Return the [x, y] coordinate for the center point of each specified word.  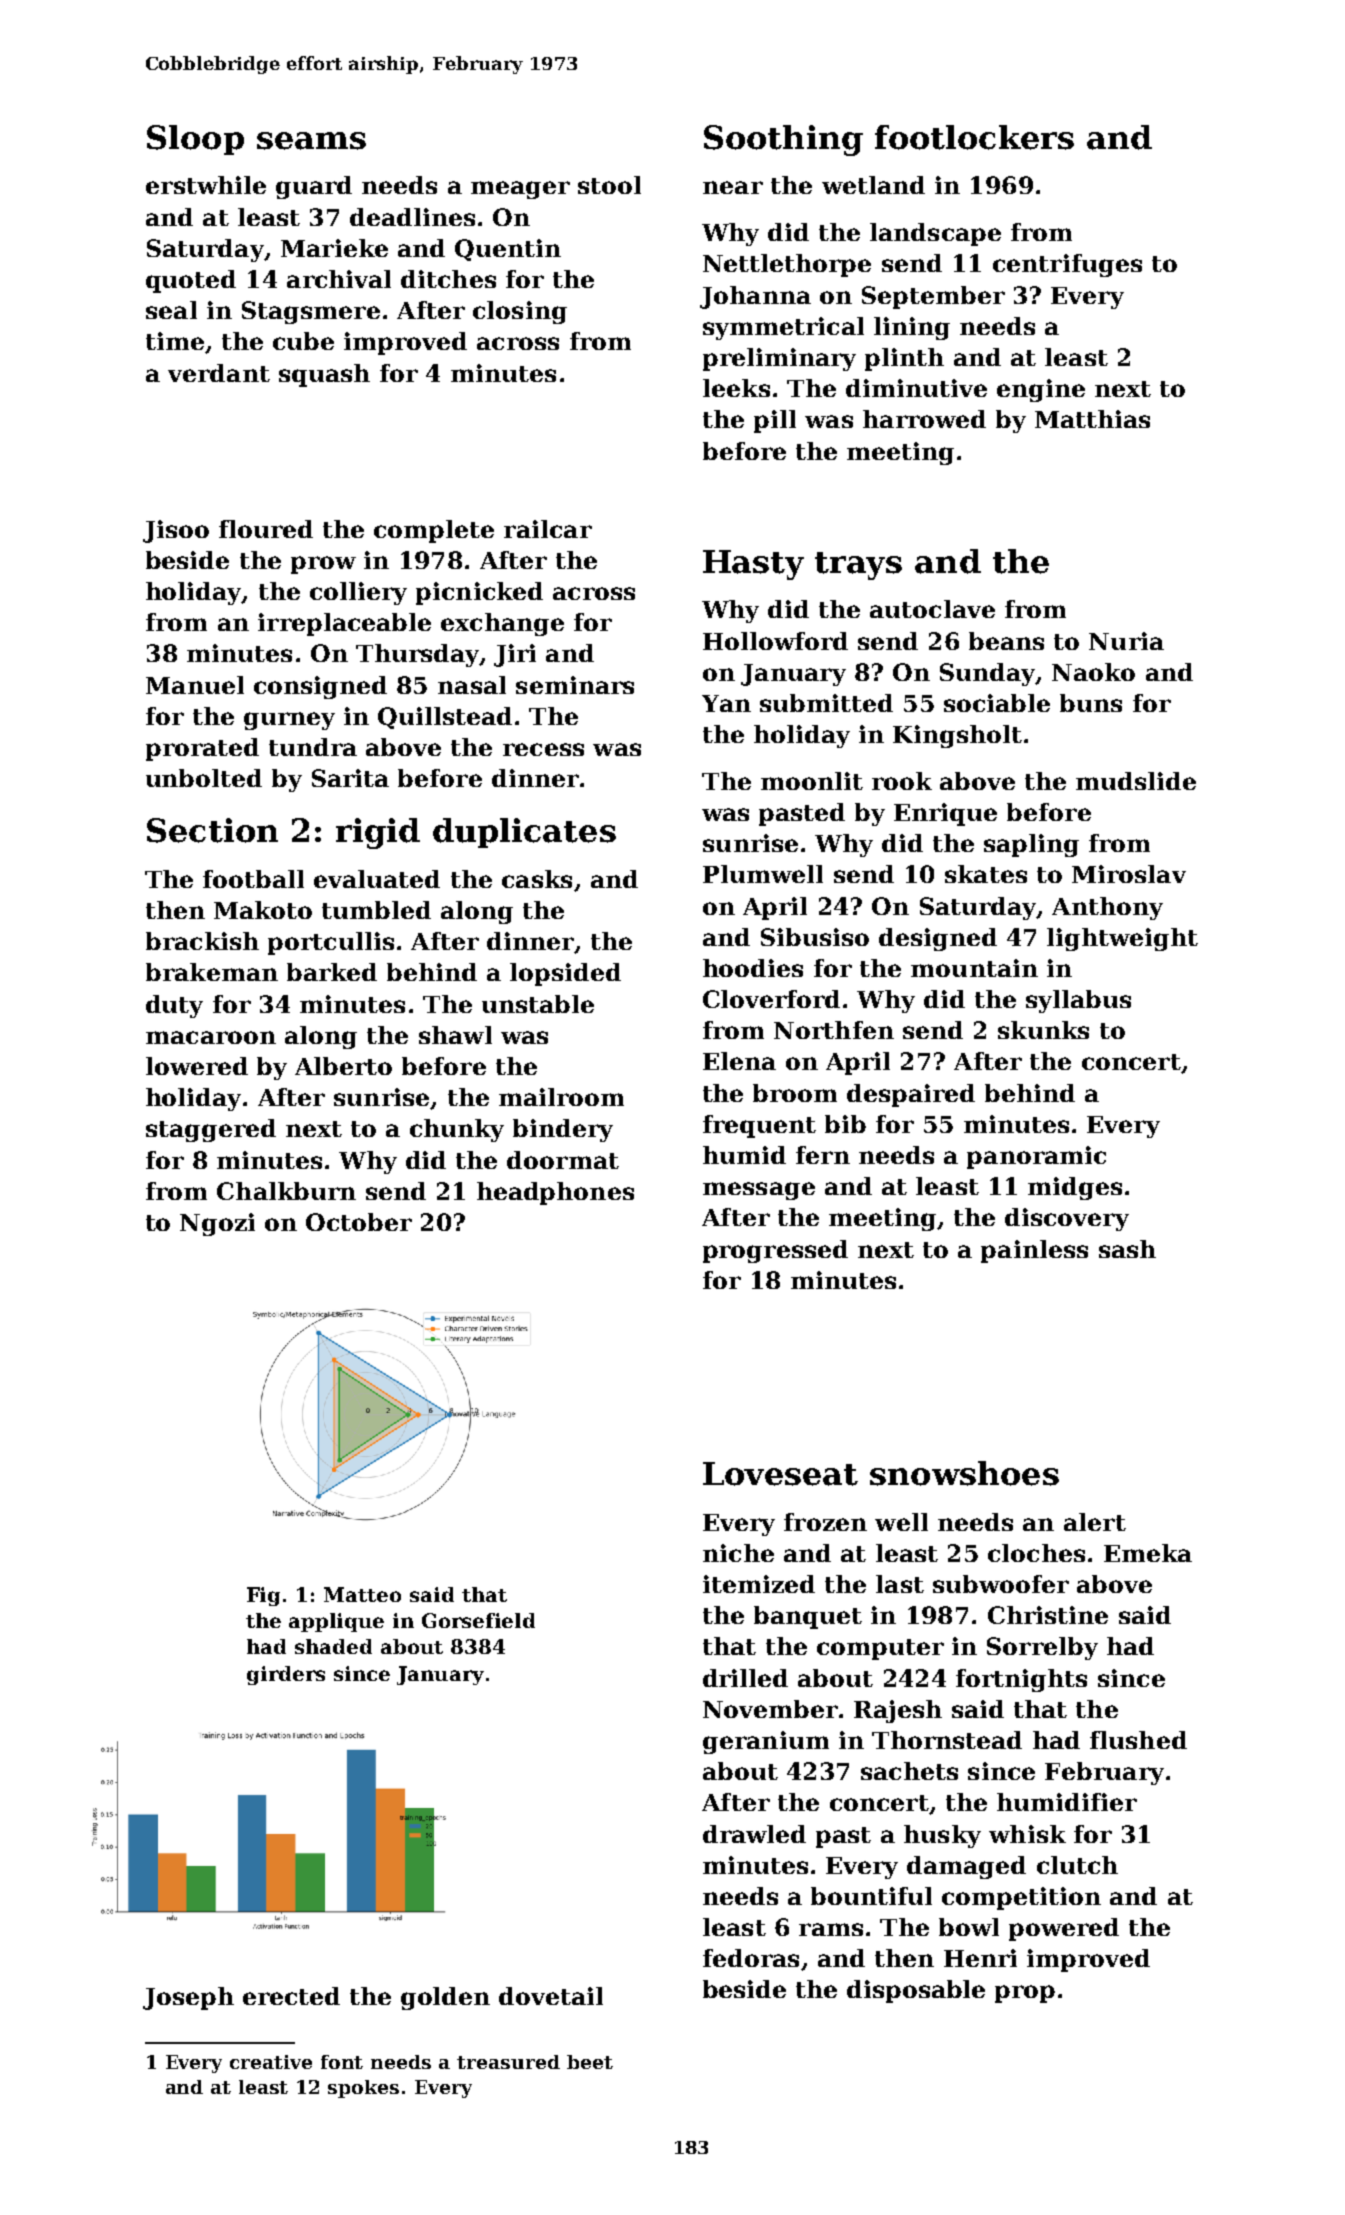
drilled [745, 1678]
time [175, 341]
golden [445, 1998]
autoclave [932, 609]
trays [858, 566]
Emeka [1148, 1553]
